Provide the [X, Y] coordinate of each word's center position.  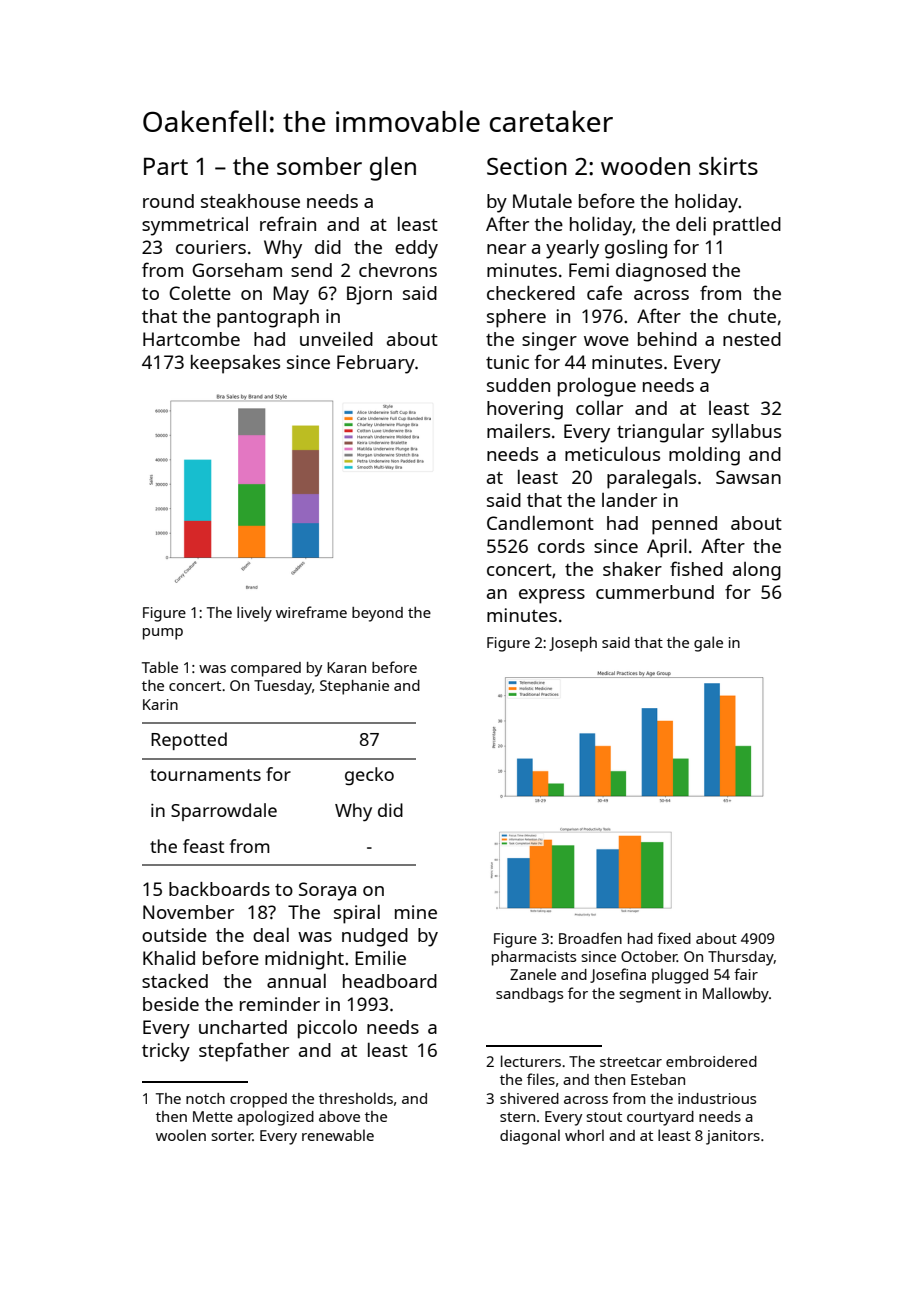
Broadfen [590, 938]
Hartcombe [191, 339]
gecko [369, 776]
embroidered [711, 1061]
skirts [728, 166]
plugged [680, 976]
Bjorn [369, 295]
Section [527, 166]
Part [166, 166]
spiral [357, 914]
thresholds [356, 1098]
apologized [275, 1118]
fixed [674, 938]
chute [752, 316]
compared [266, 669]
